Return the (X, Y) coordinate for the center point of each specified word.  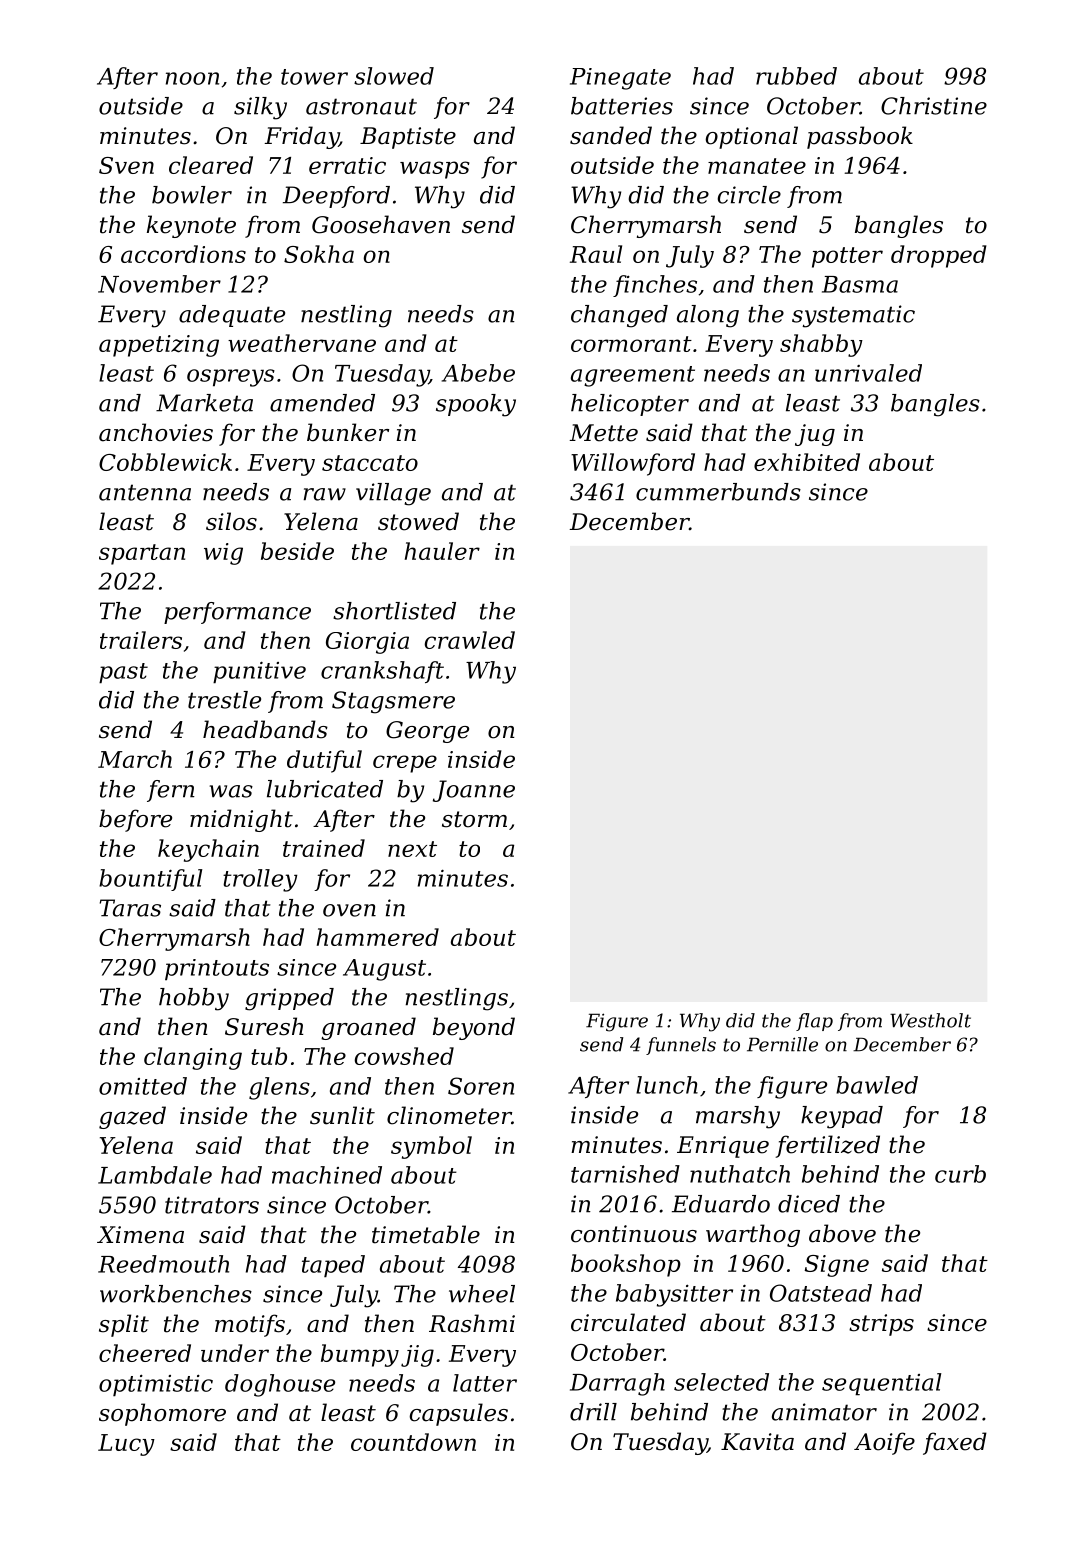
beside (297, 551)
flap (814, 1022)
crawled (469, 640)
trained (324, 848)
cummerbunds (718, 492)
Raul (596, 254)
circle (749, 195)
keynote (191, 226)
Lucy (126, 1445)
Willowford (633, 464)
